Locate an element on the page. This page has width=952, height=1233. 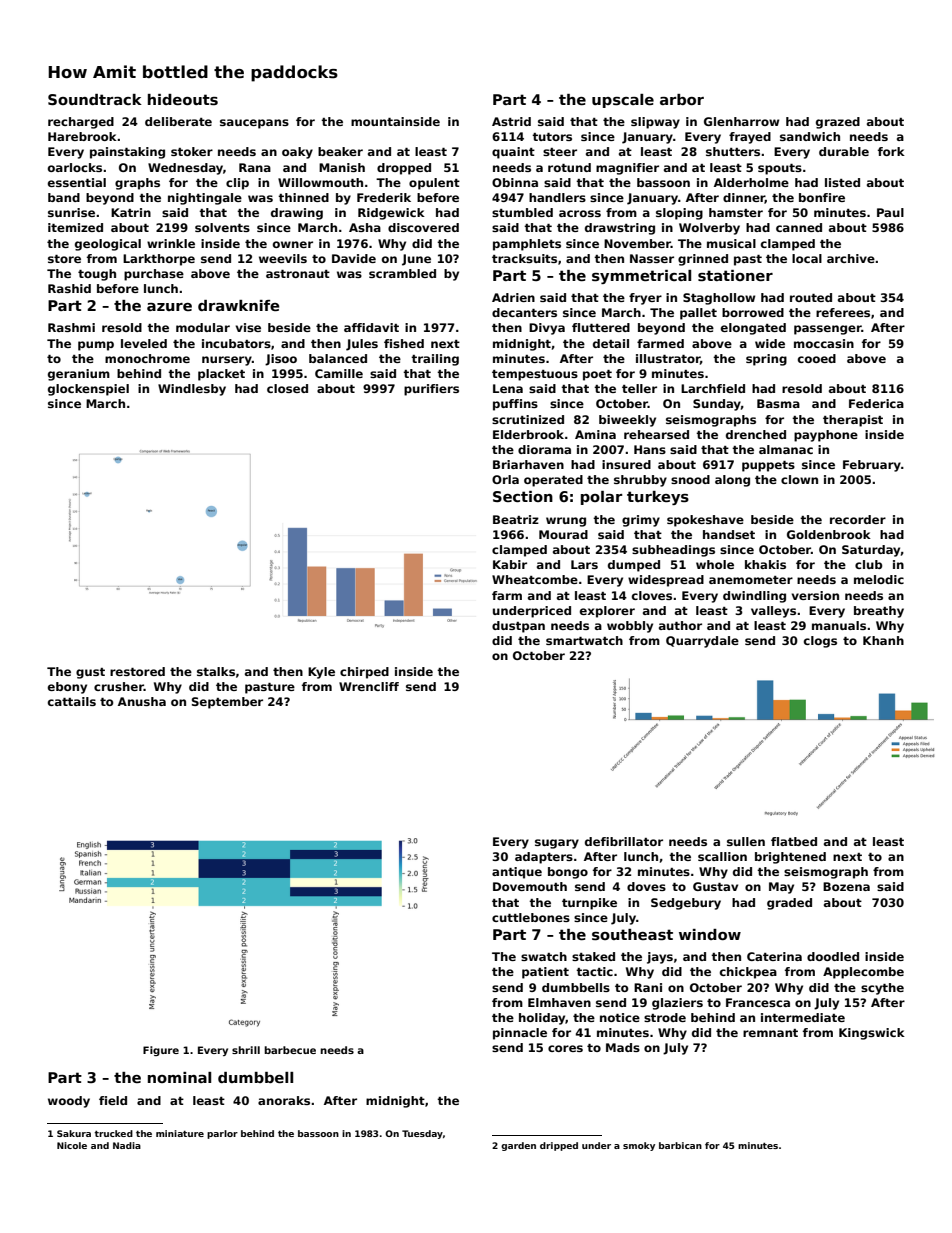
pamphlets is located at coordinates (527, 245).
